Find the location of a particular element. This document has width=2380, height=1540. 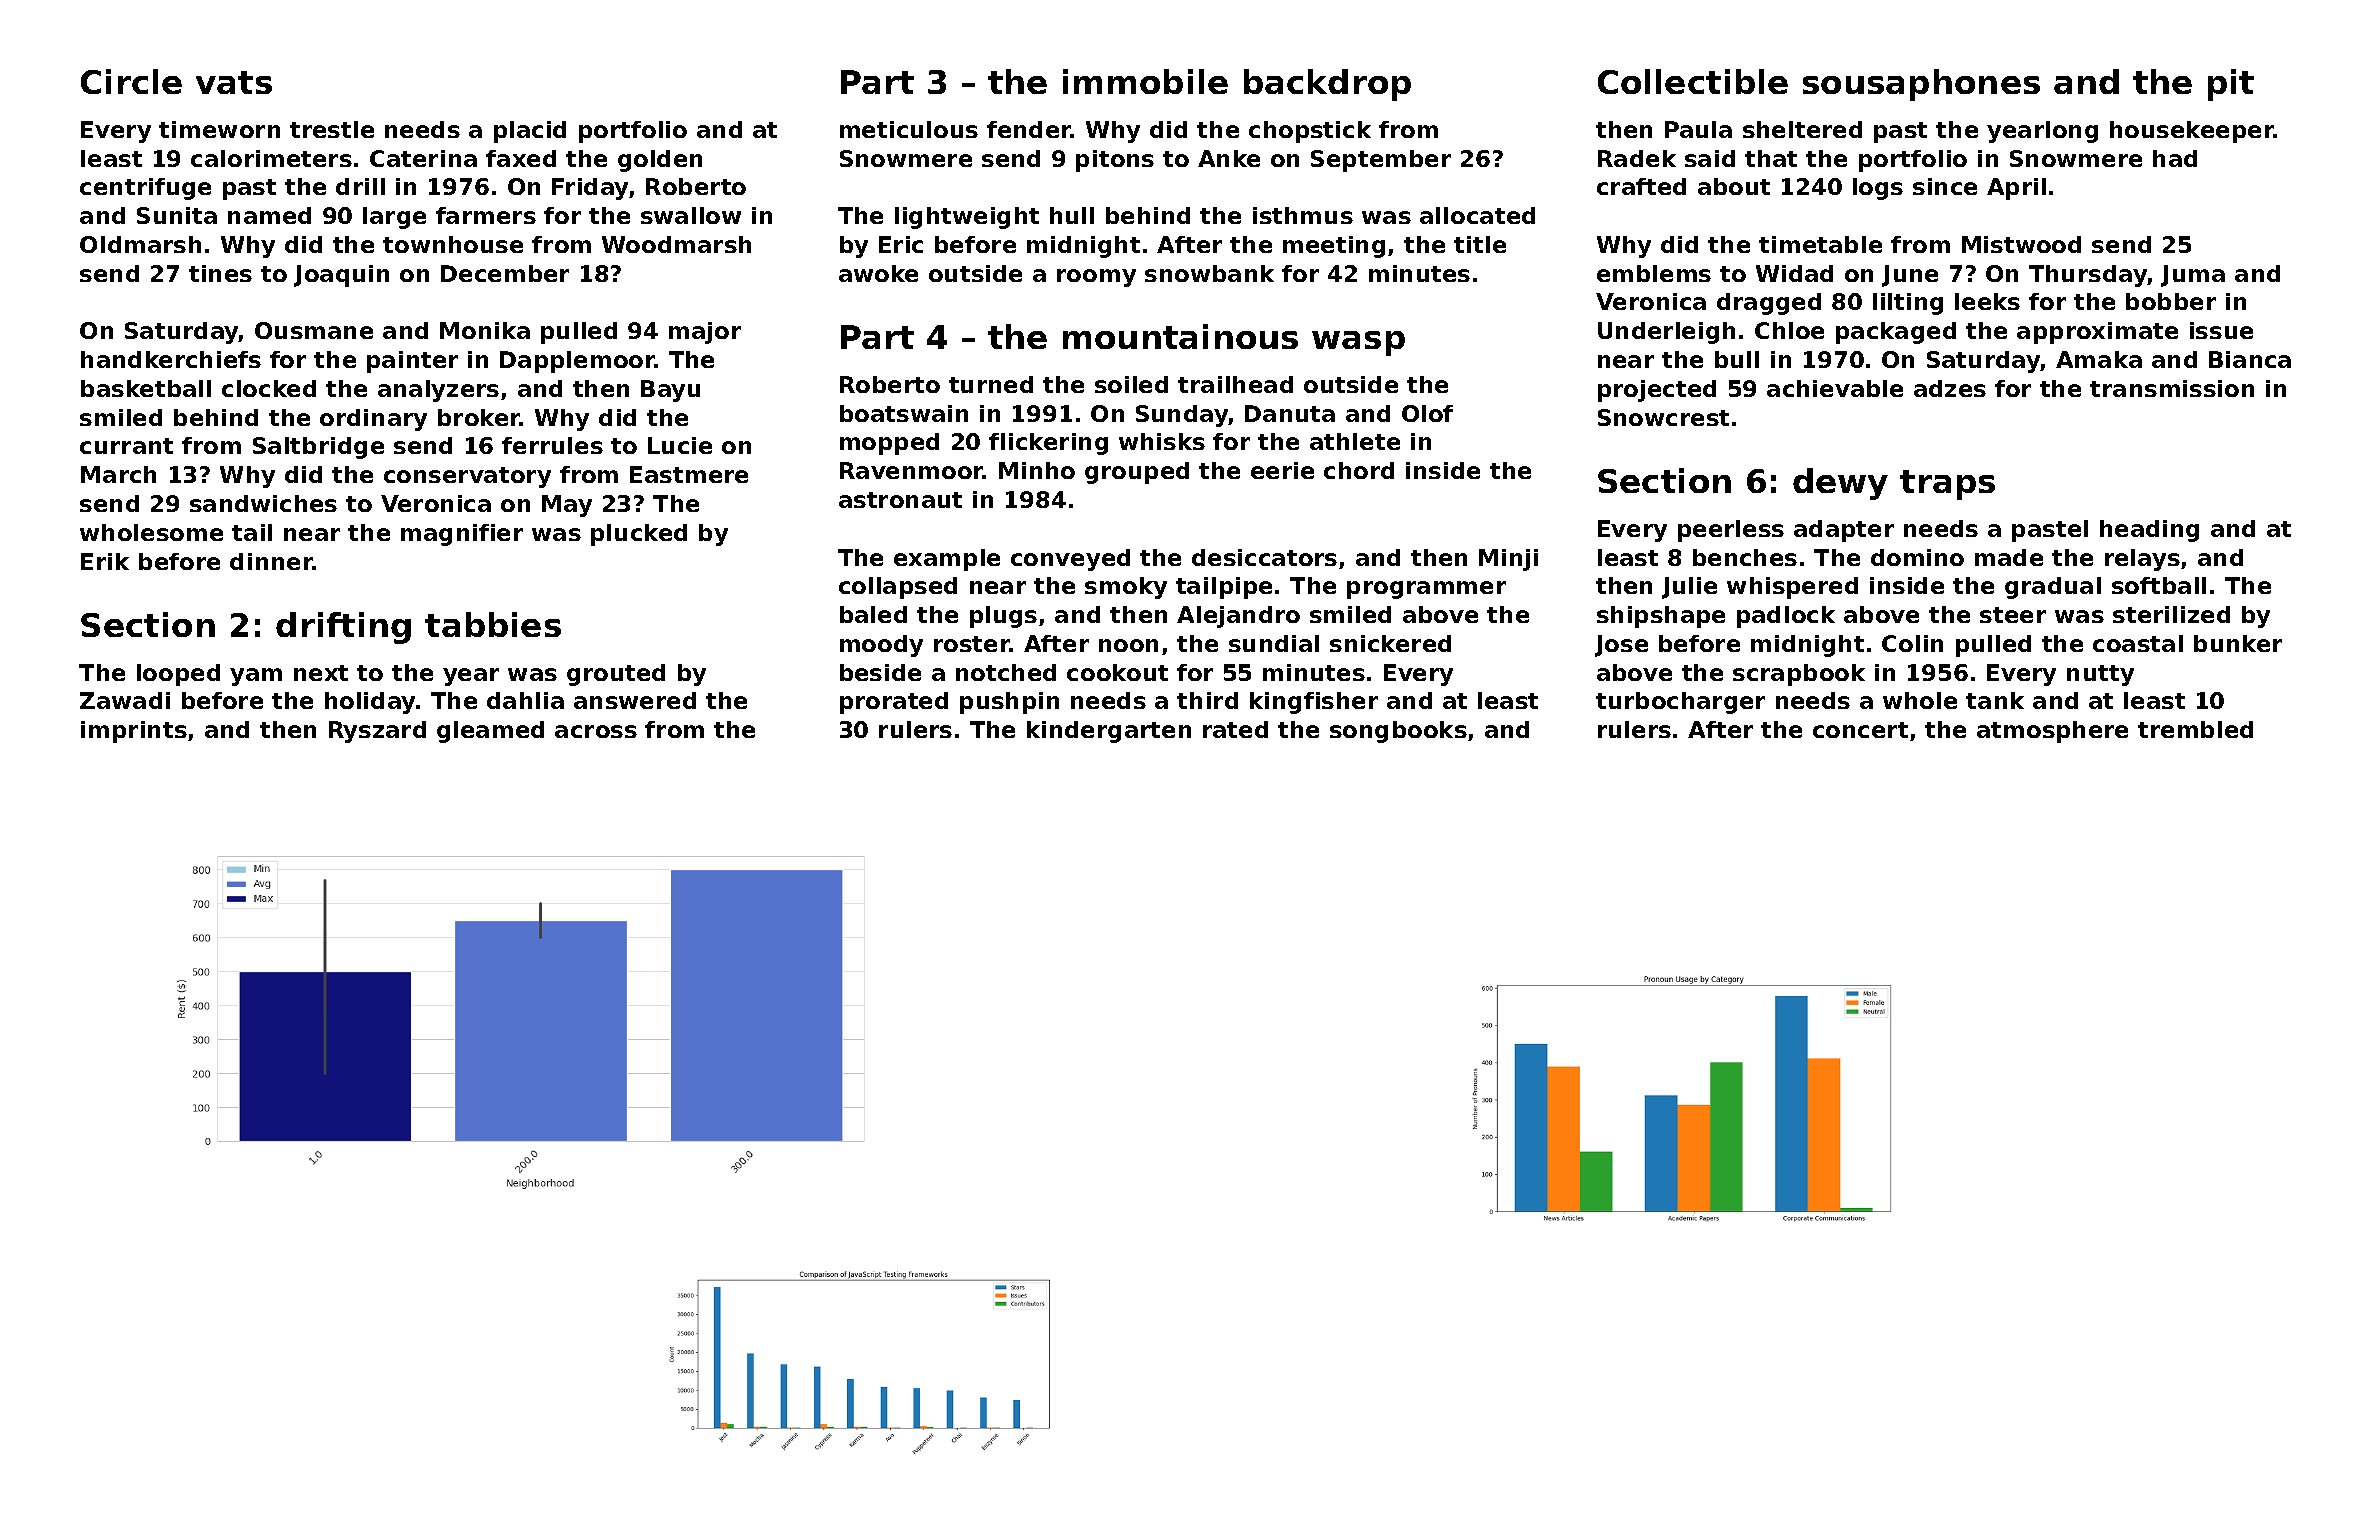

vats is located at coordinates (234, 82).
